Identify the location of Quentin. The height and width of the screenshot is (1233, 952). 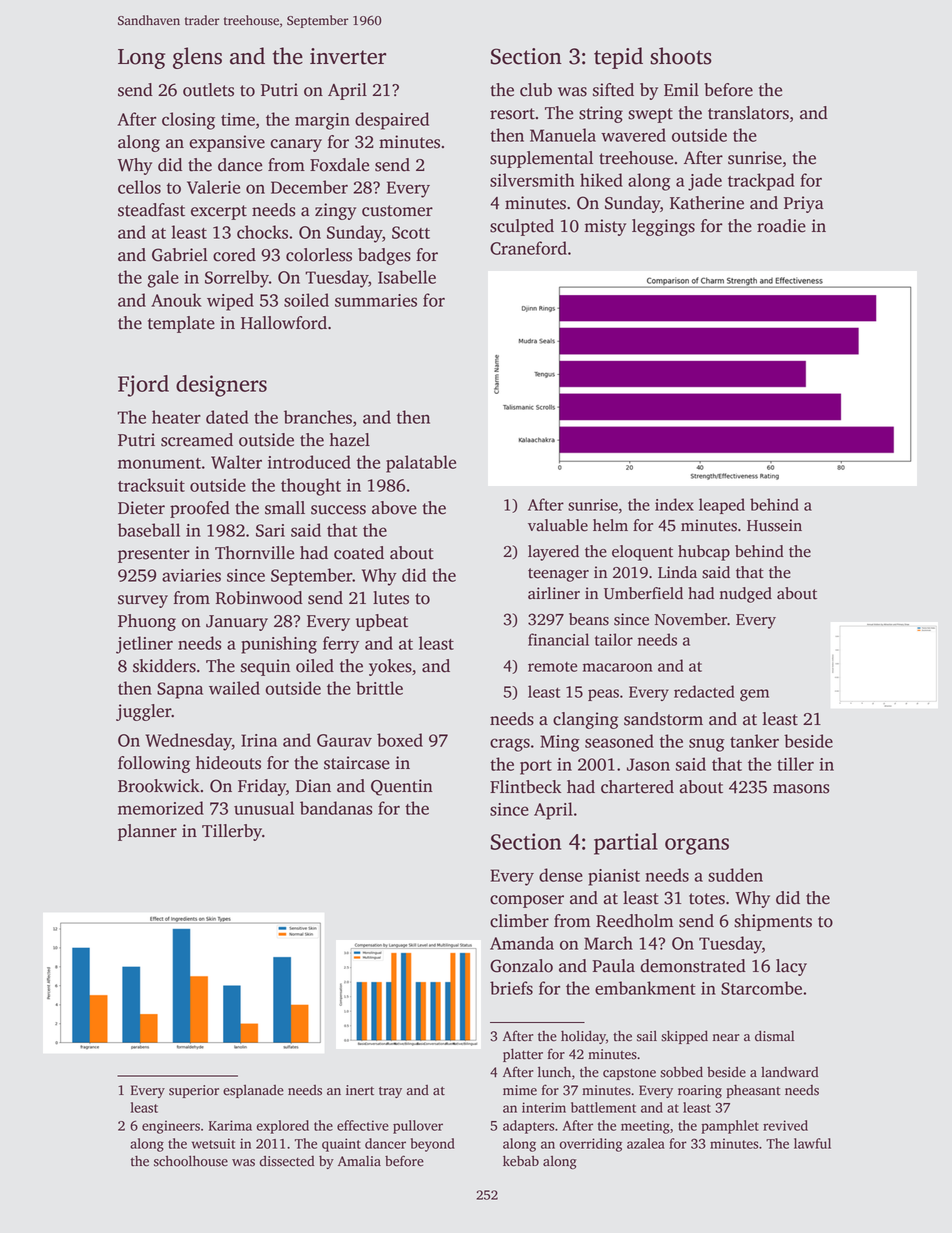
(402, 787).
